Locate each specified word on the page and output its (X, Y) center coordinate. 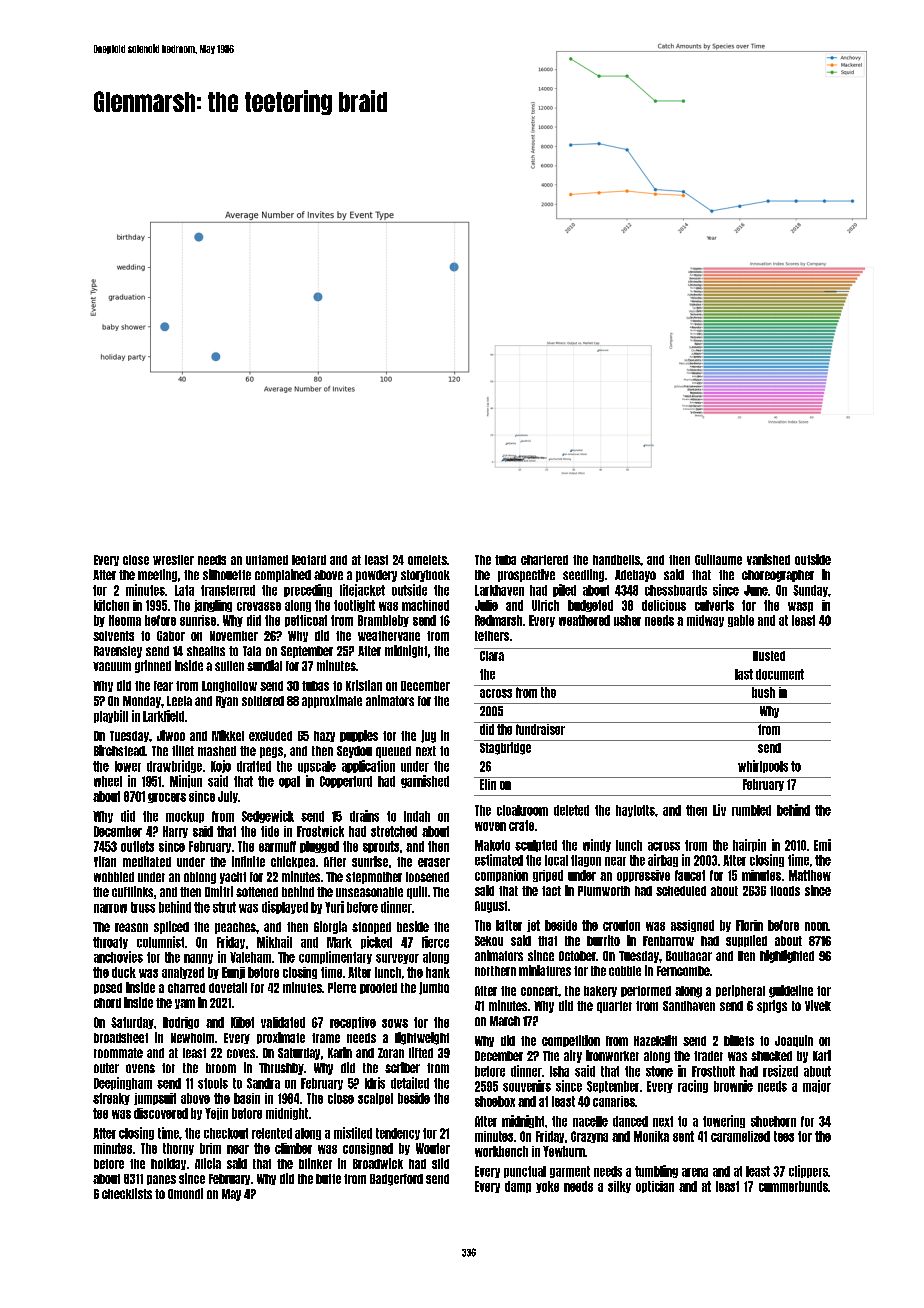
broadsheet (121, 1038)
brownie (733, 1086)
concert (539, 991)
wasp (800, 607)
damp (518, 1187)
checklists (127, 1193)
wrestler (173, 560)
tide (270, 831)
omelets (427, 560)
